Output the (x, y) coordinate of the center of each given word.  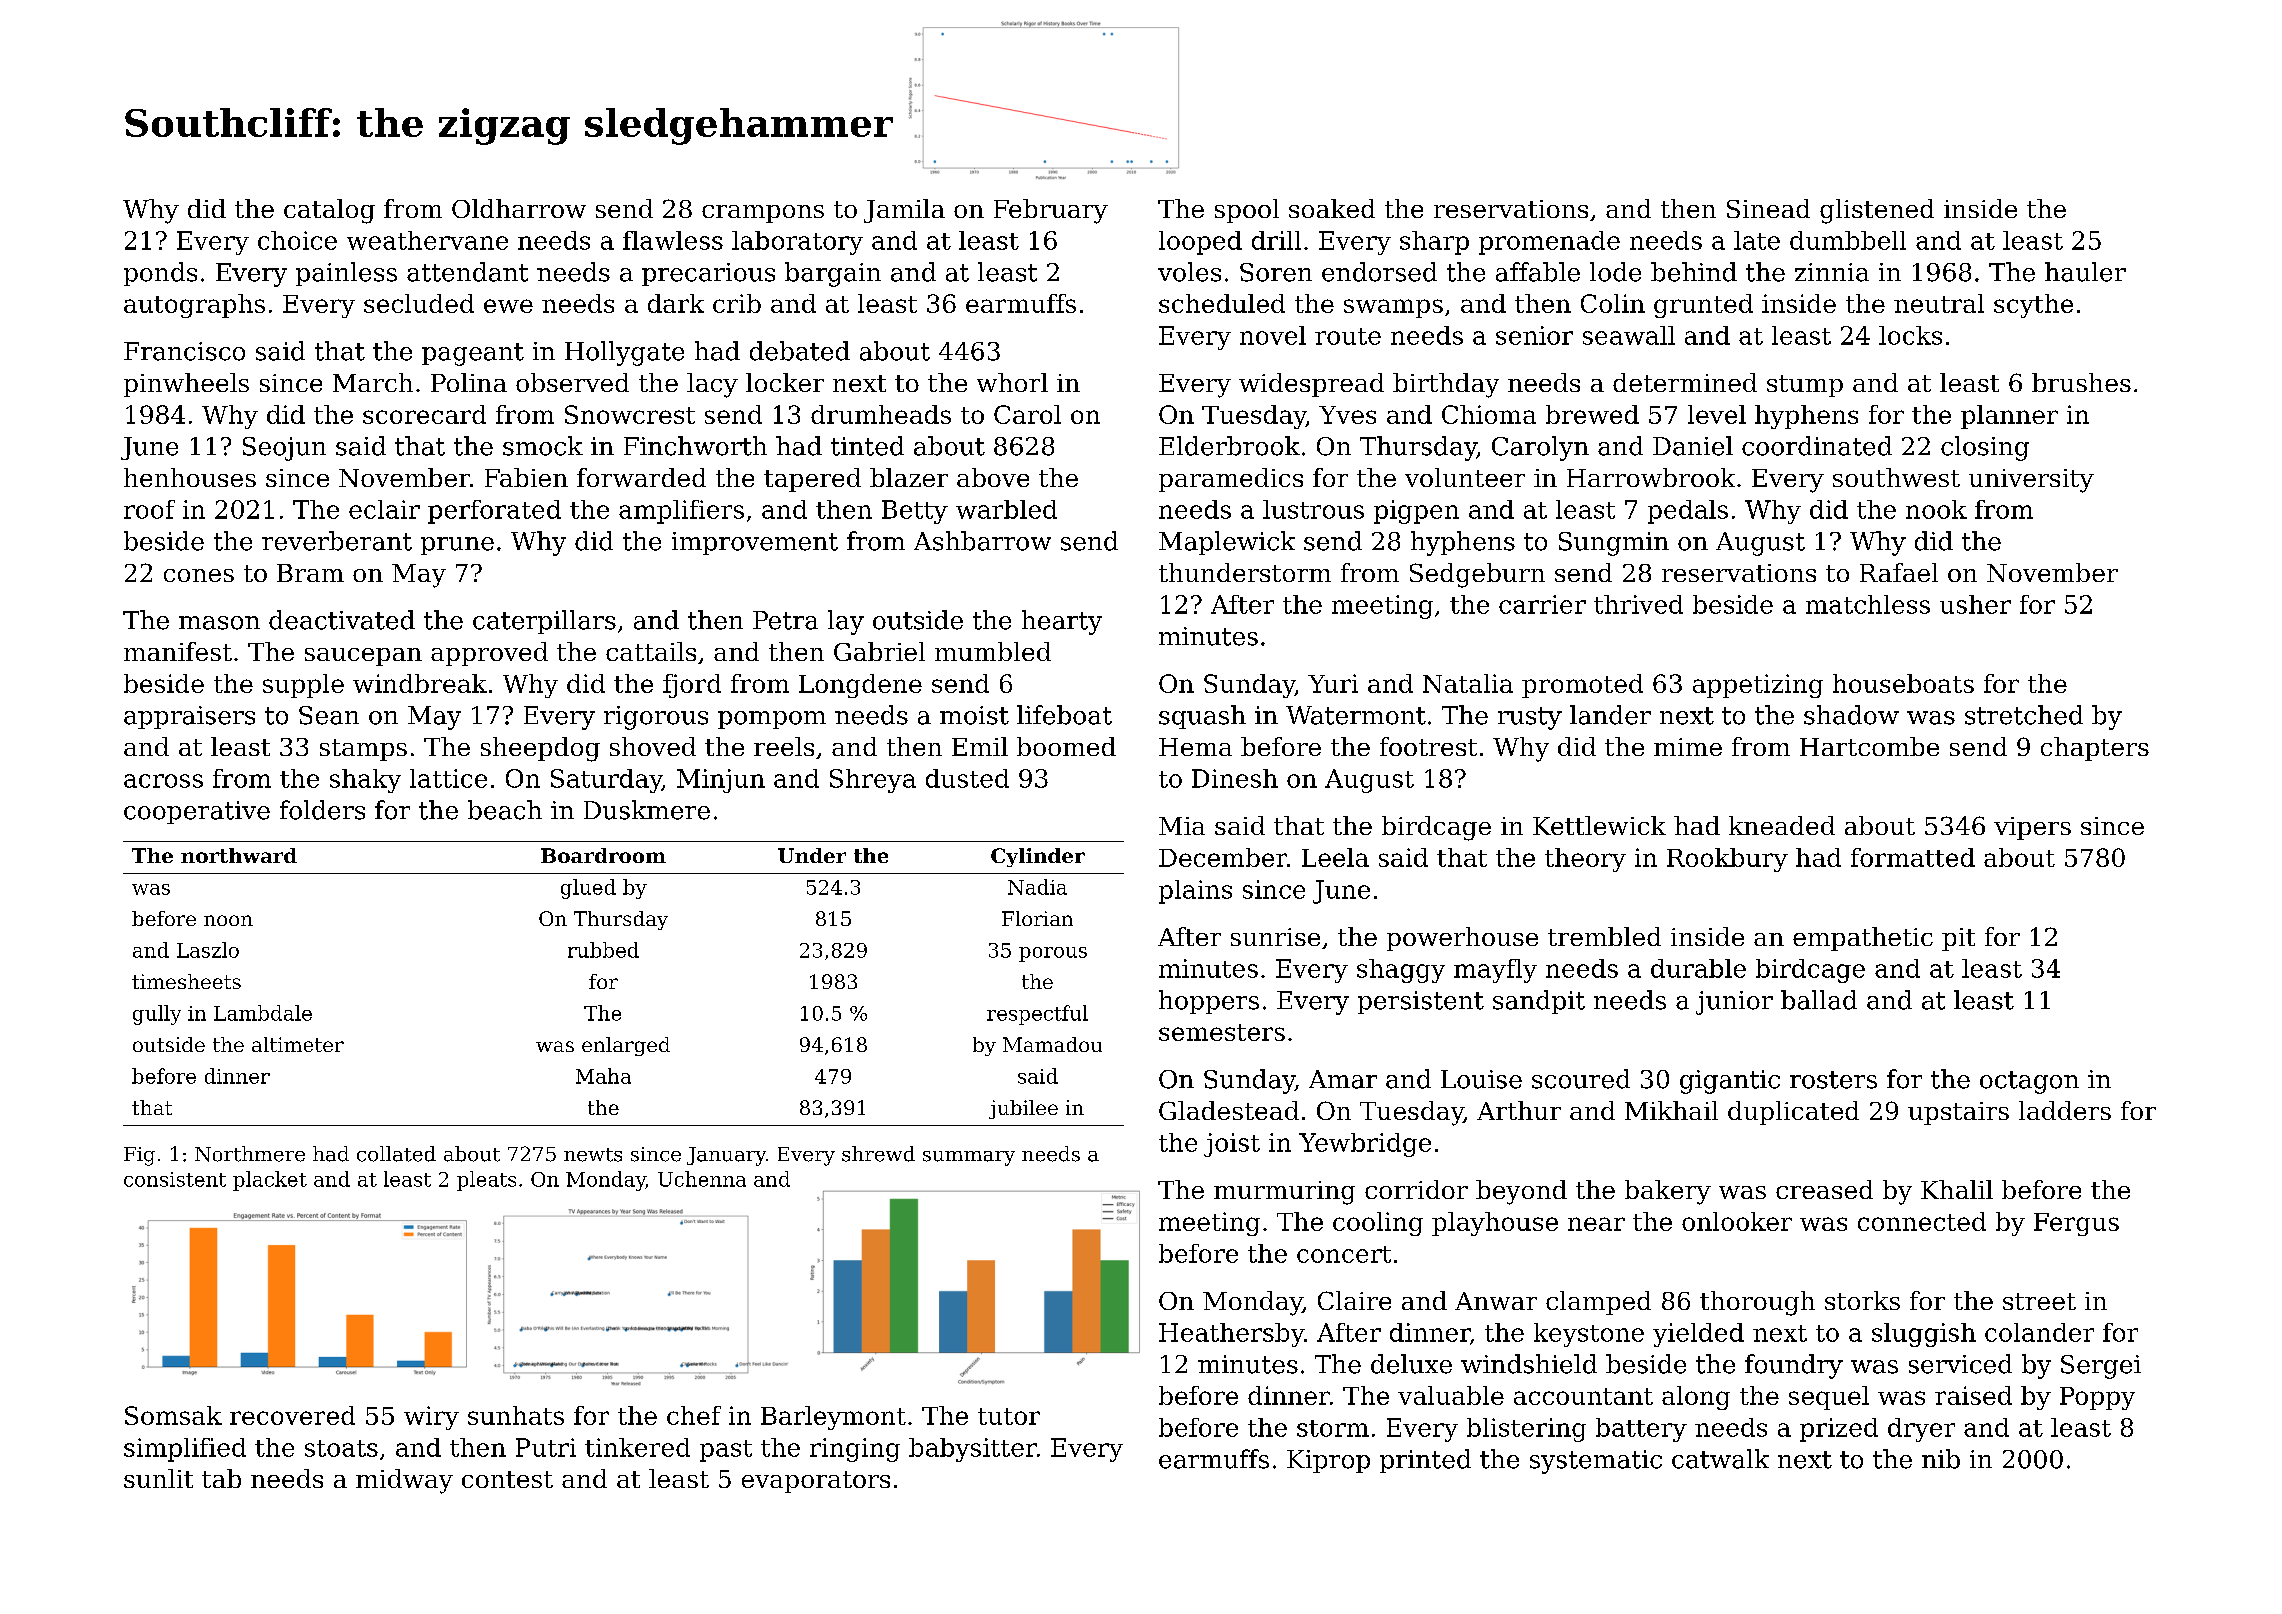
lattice (448, 778)
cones (199, 575)
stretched (2024, 715)
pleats (486, 1181)
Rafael (1899, 572)
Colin (1613, 303)
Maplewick (1227, 543)
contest (507, 1479)
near (1596, 1224)
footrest (1428, 746)
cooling (1378, 1224)
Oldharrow (519, 208)
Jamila (904, 211)
